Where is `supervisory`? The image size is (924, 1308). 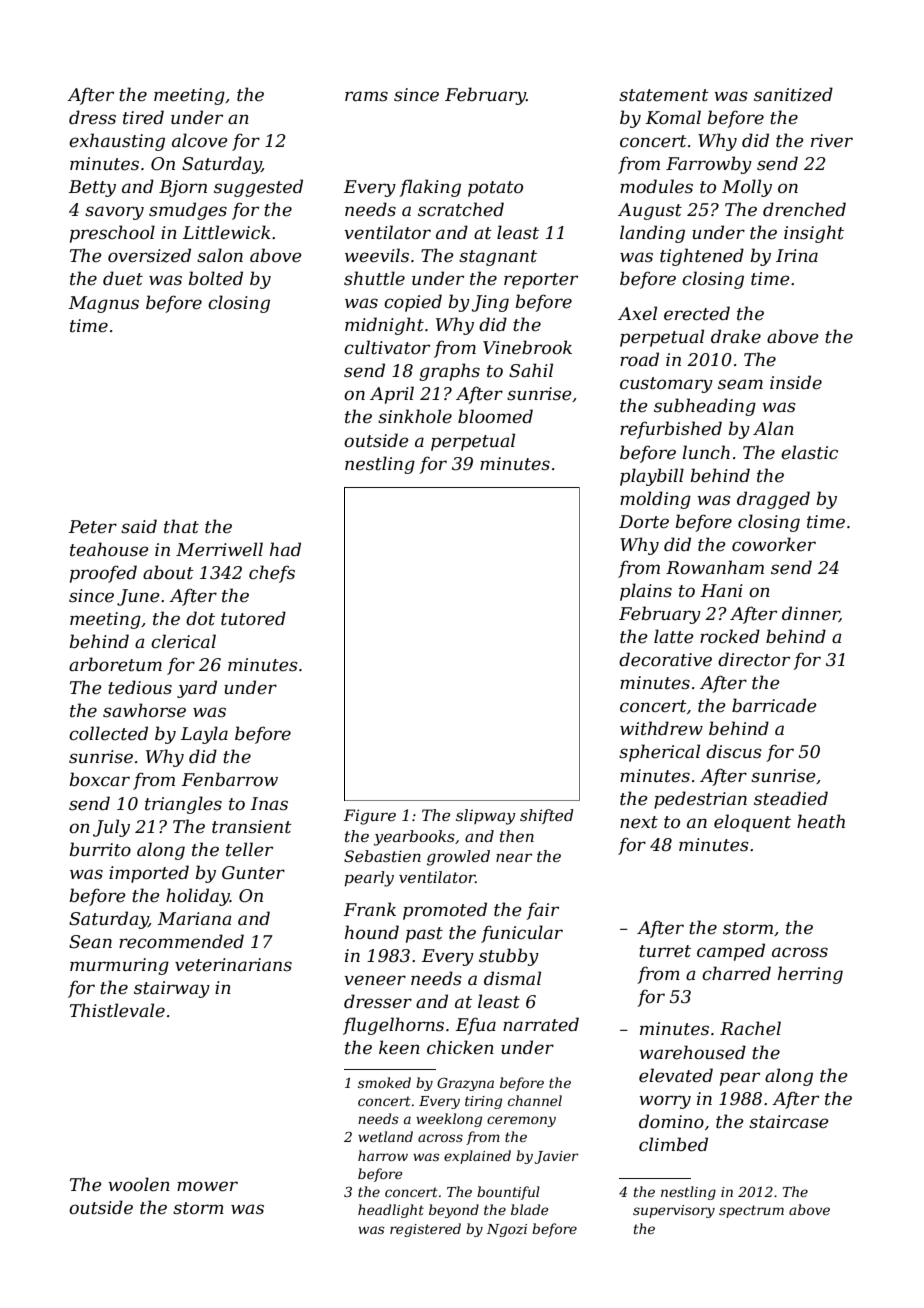 supervisory is located at coordinates (674, 1211).
